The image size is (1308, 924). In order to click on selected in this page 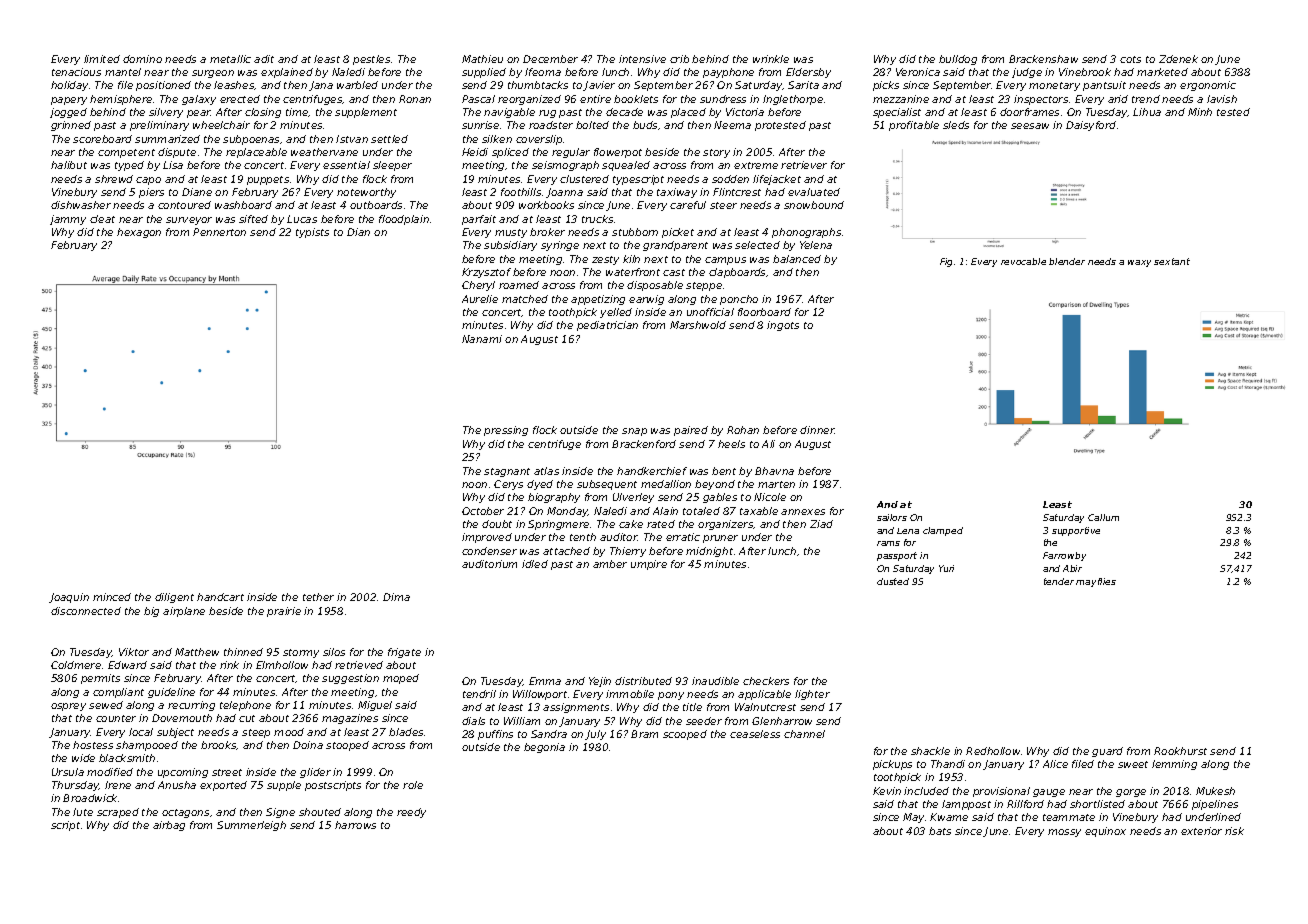, I will do `click(757, 245)`.
